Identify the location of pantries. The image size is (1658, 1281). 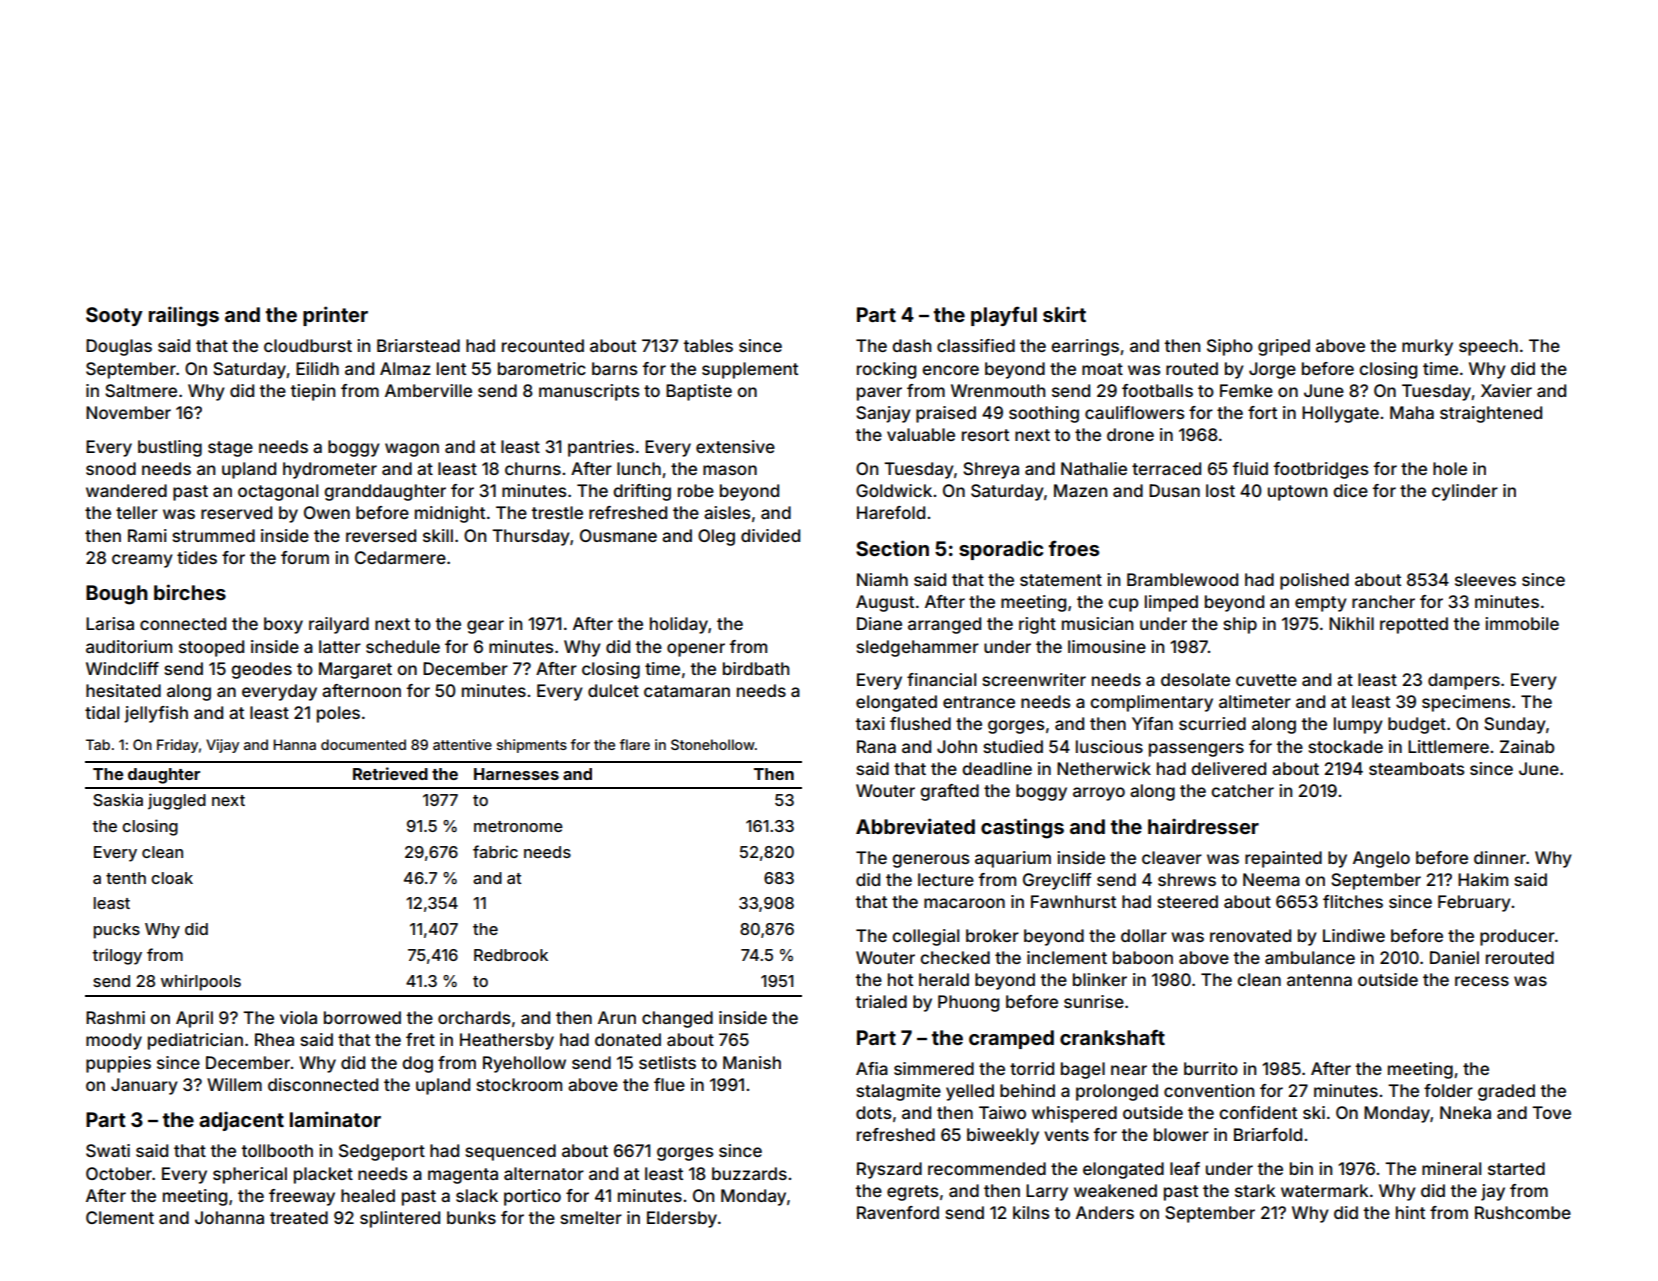
(601, 448).
